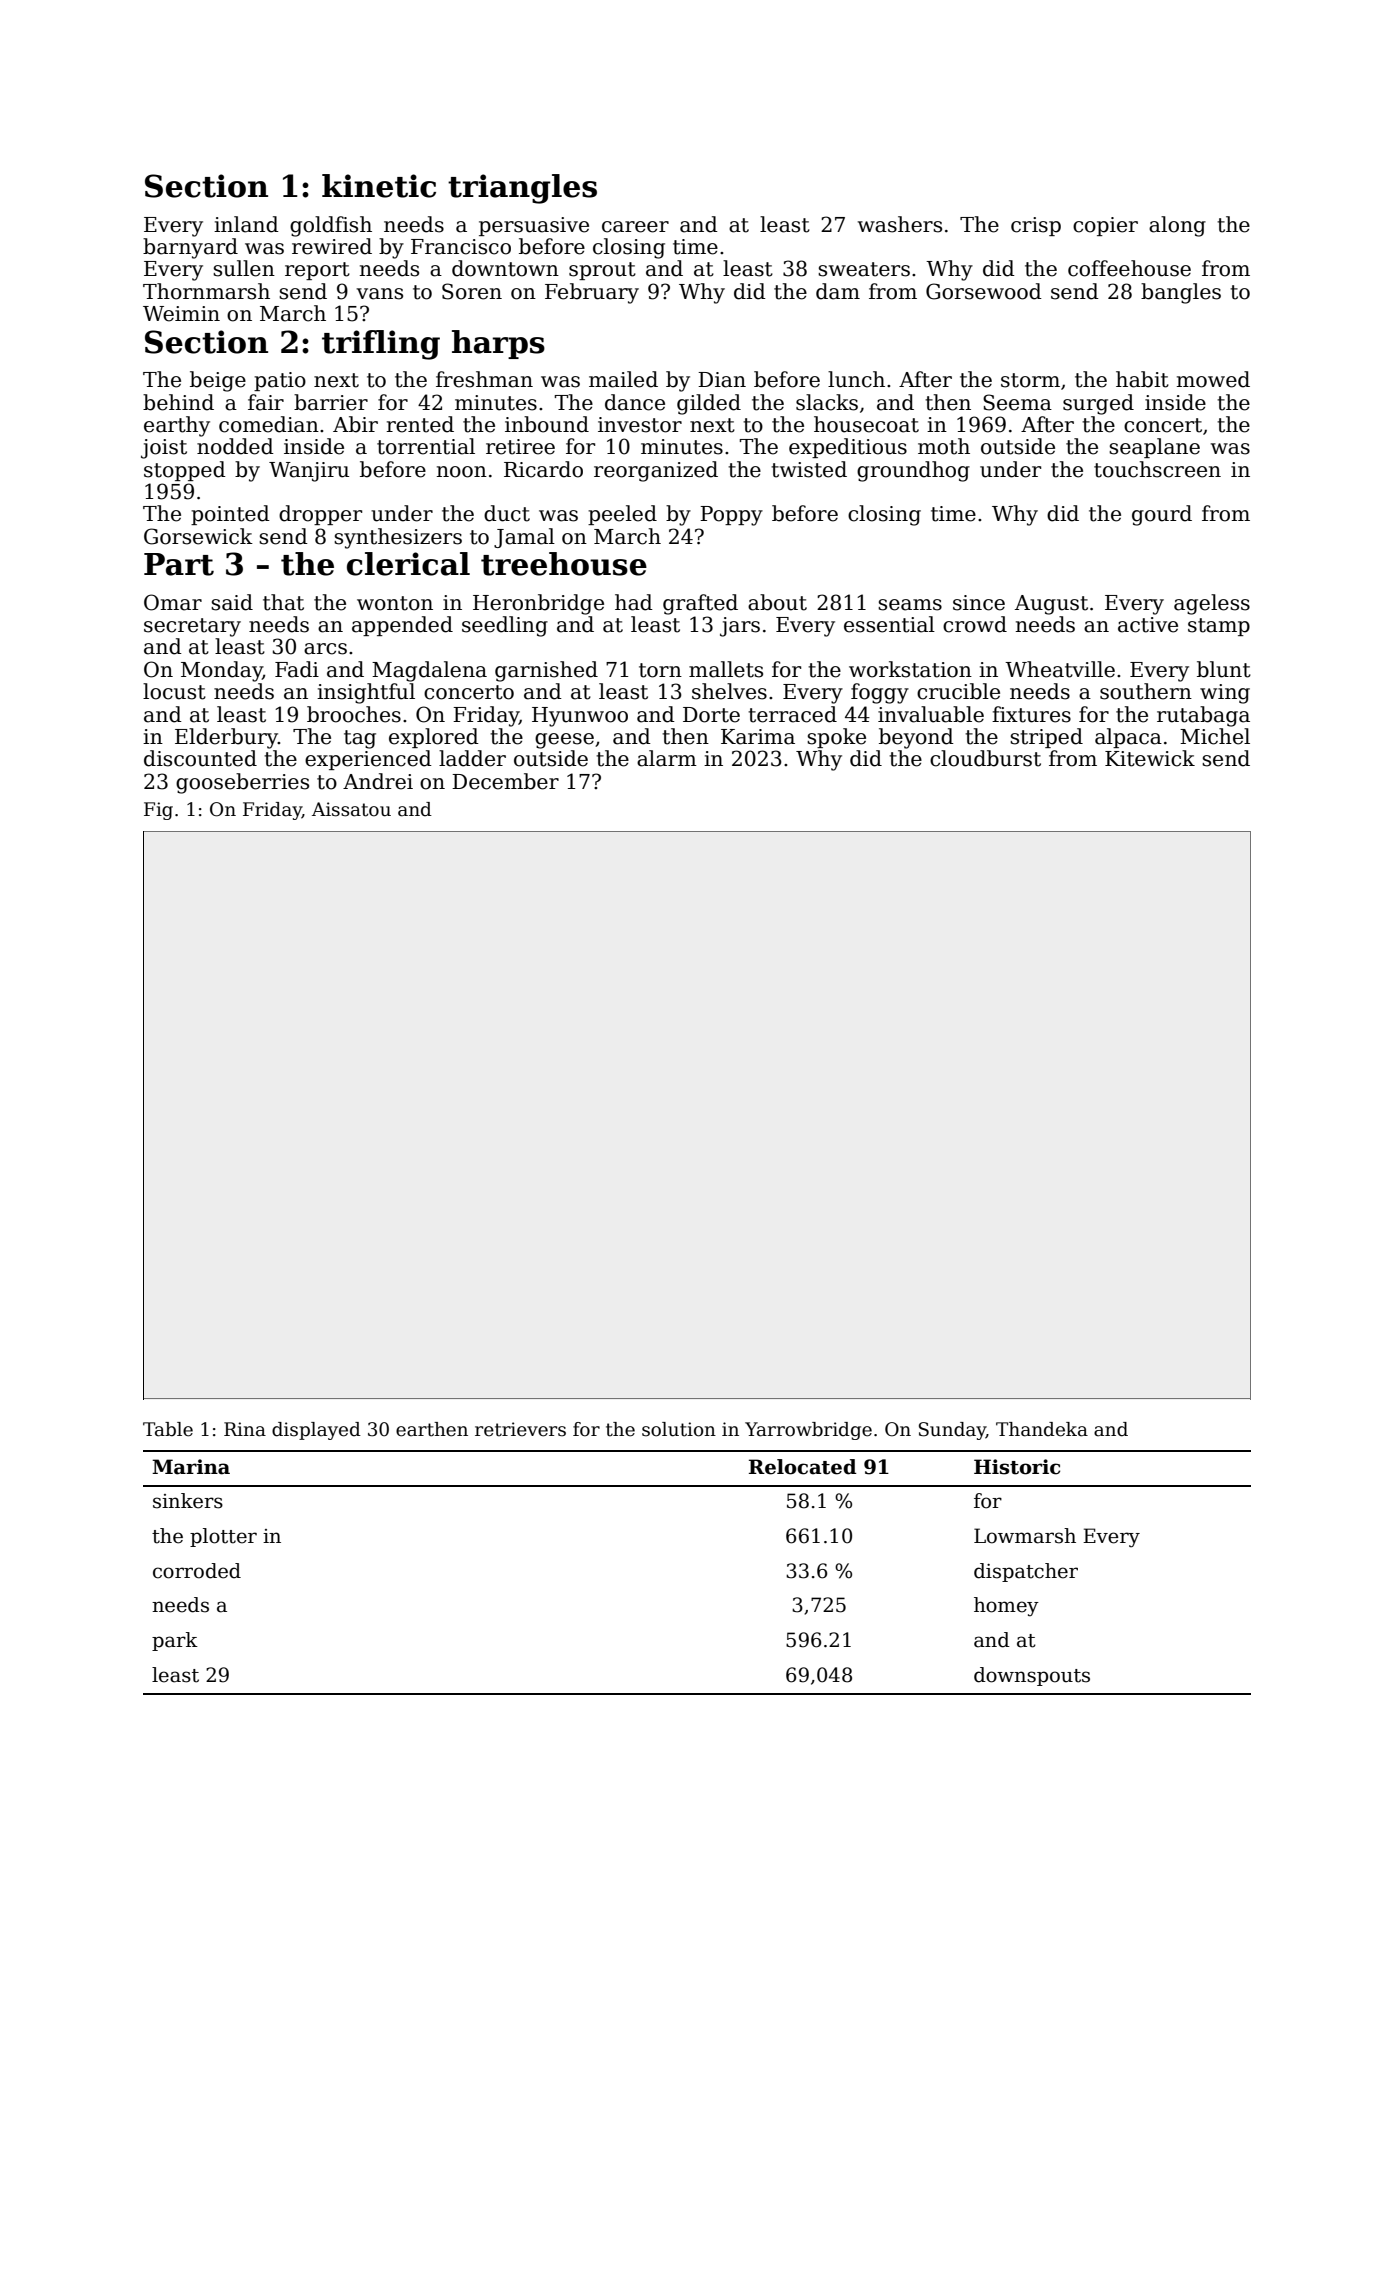  I want to click on washers, so click(900, 224).
